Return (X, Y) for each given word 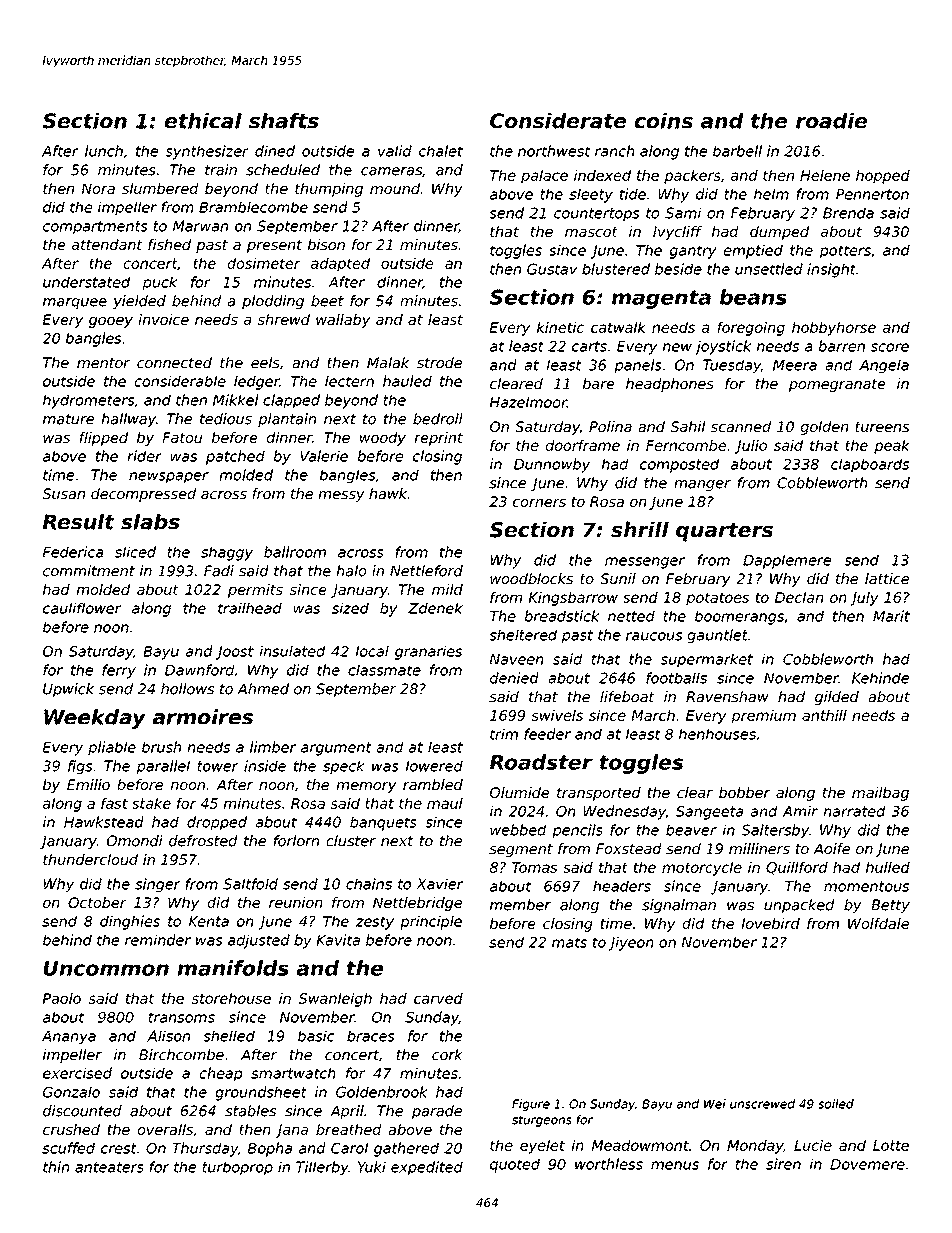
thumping (329, 190)
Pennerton (872, 194)
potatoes (717, 599)
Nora (98, 188)
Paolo (62, 998)
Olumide (519, 792)
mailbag (880, 794)
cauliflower (82, 608)
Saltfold (250, 884)
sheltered (523, 635)
